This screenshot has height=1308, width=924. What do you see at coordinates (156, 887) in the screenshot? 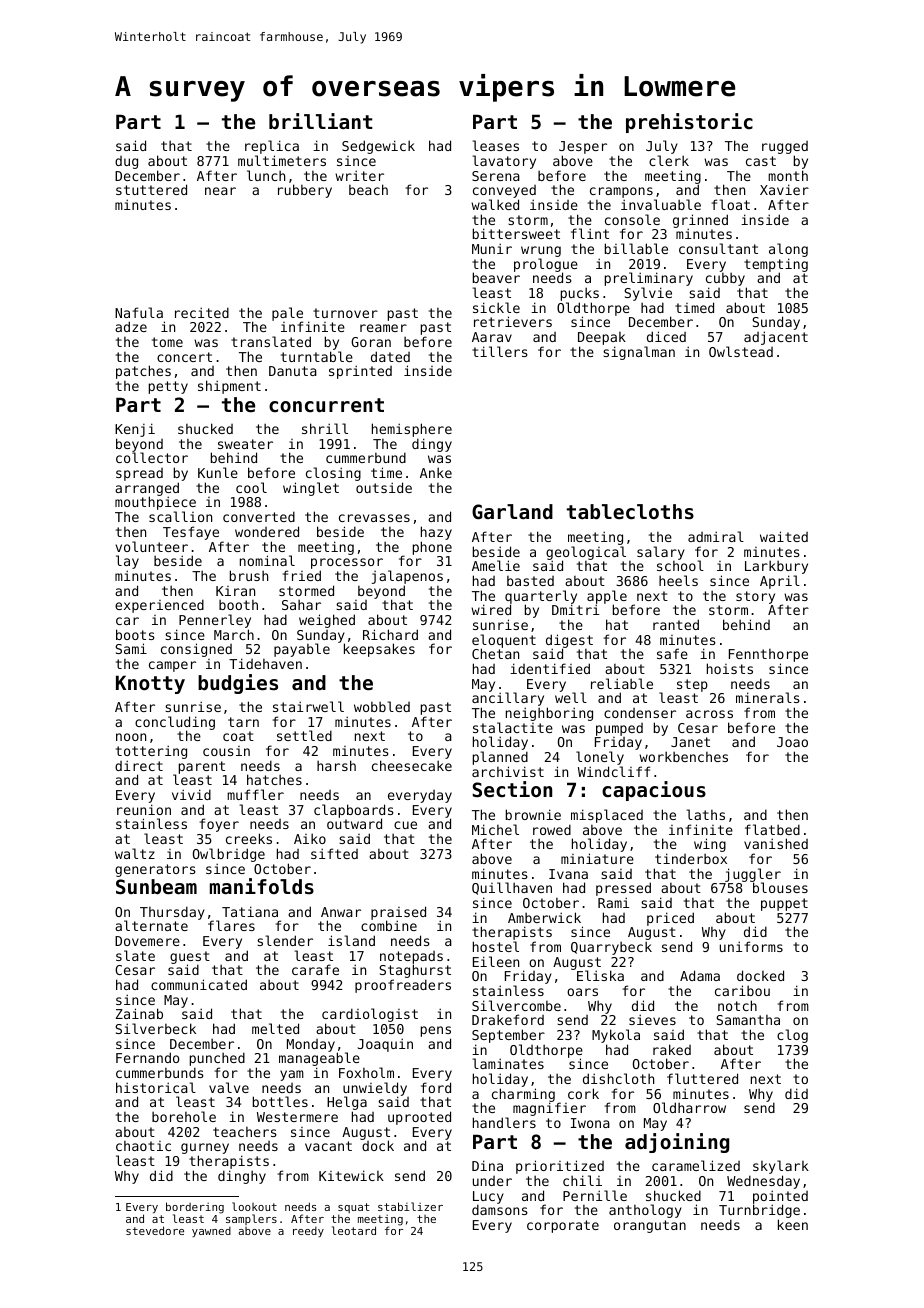
I see `Sunbeam` at bounding box center [156, 887].
